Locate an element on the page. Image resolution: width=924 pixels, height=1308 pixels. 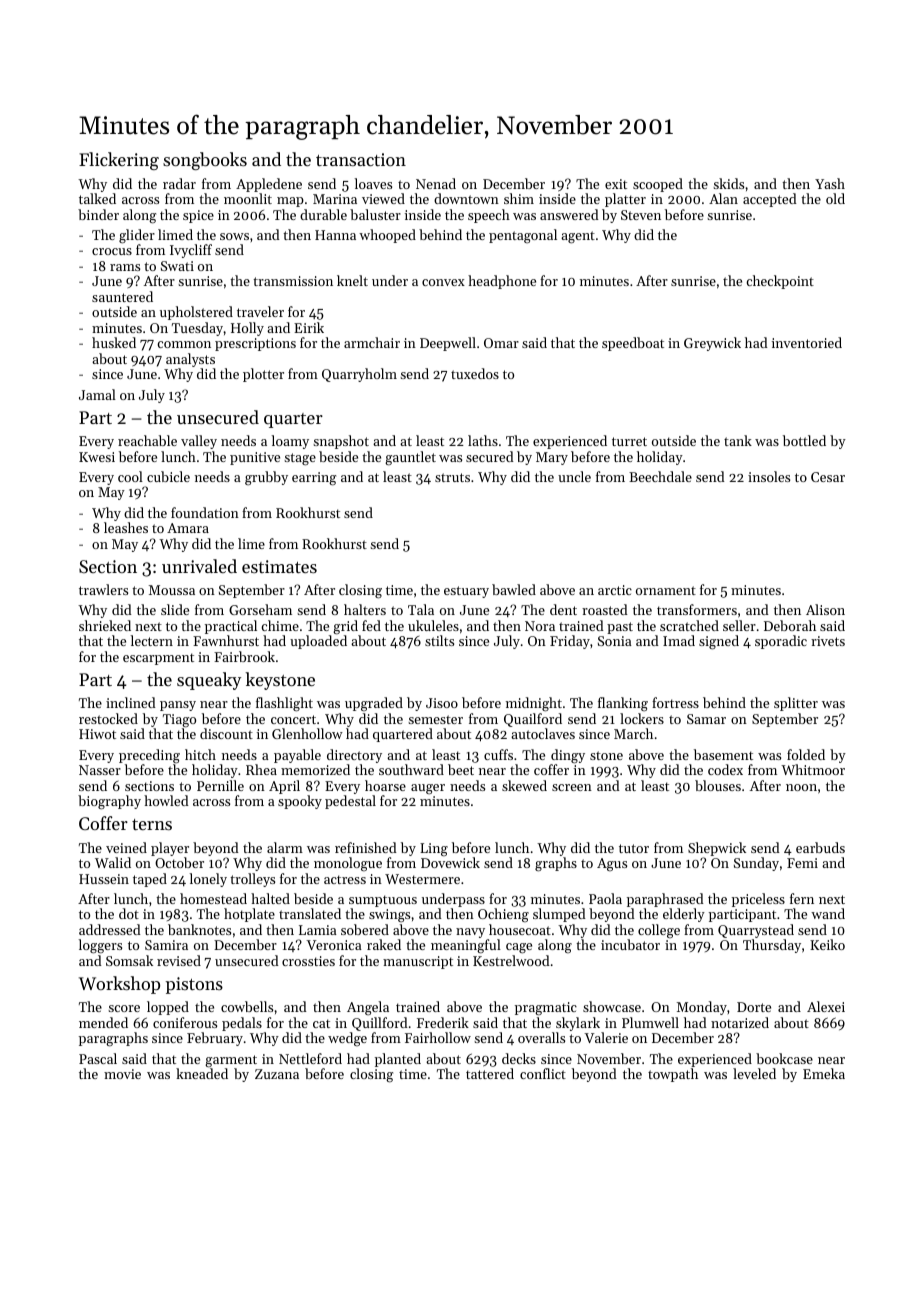
exit is located at coordinates (616, 184).
